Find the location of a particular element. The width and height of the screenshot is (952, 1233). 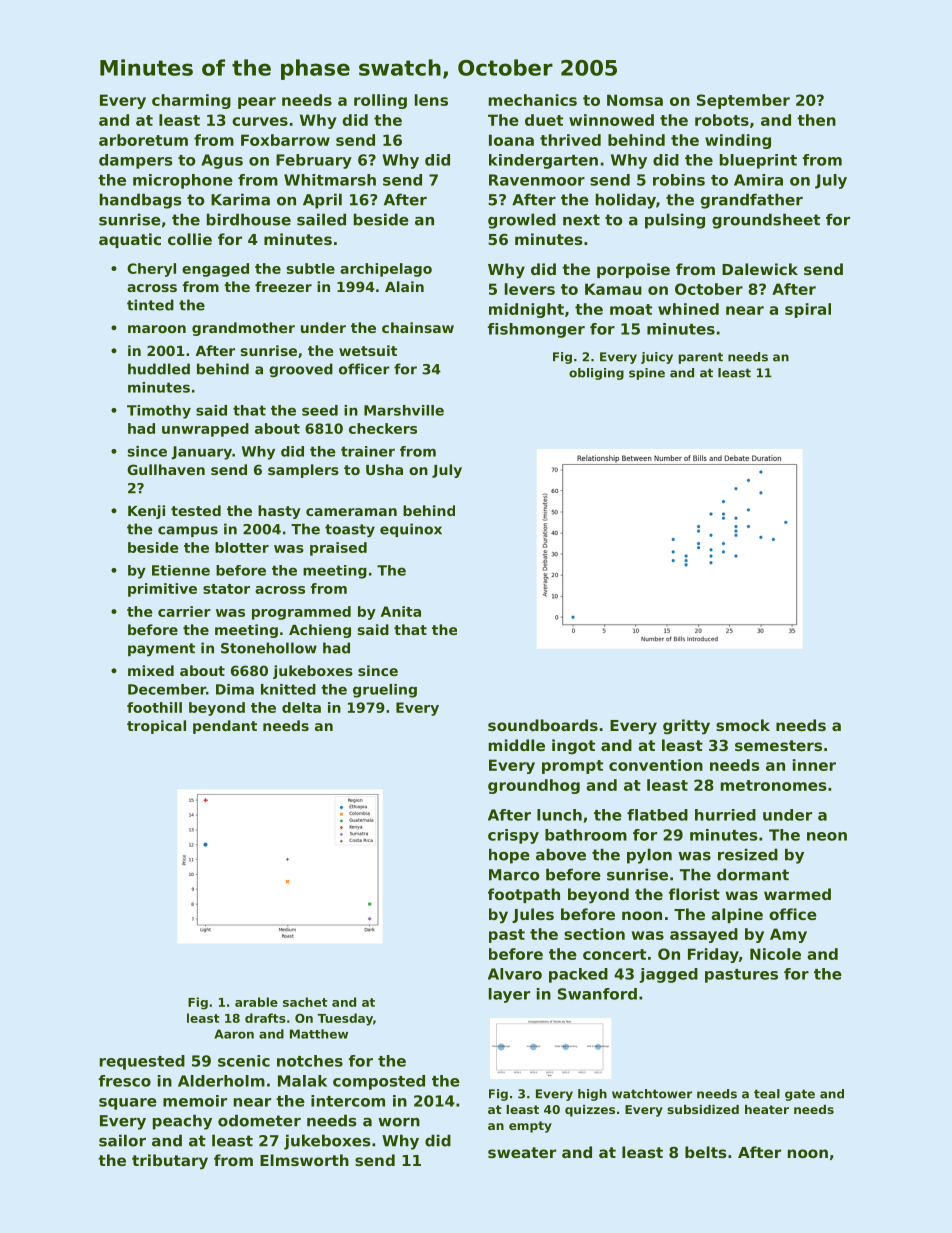

watchtower is located at coordinates (652, 1094).
